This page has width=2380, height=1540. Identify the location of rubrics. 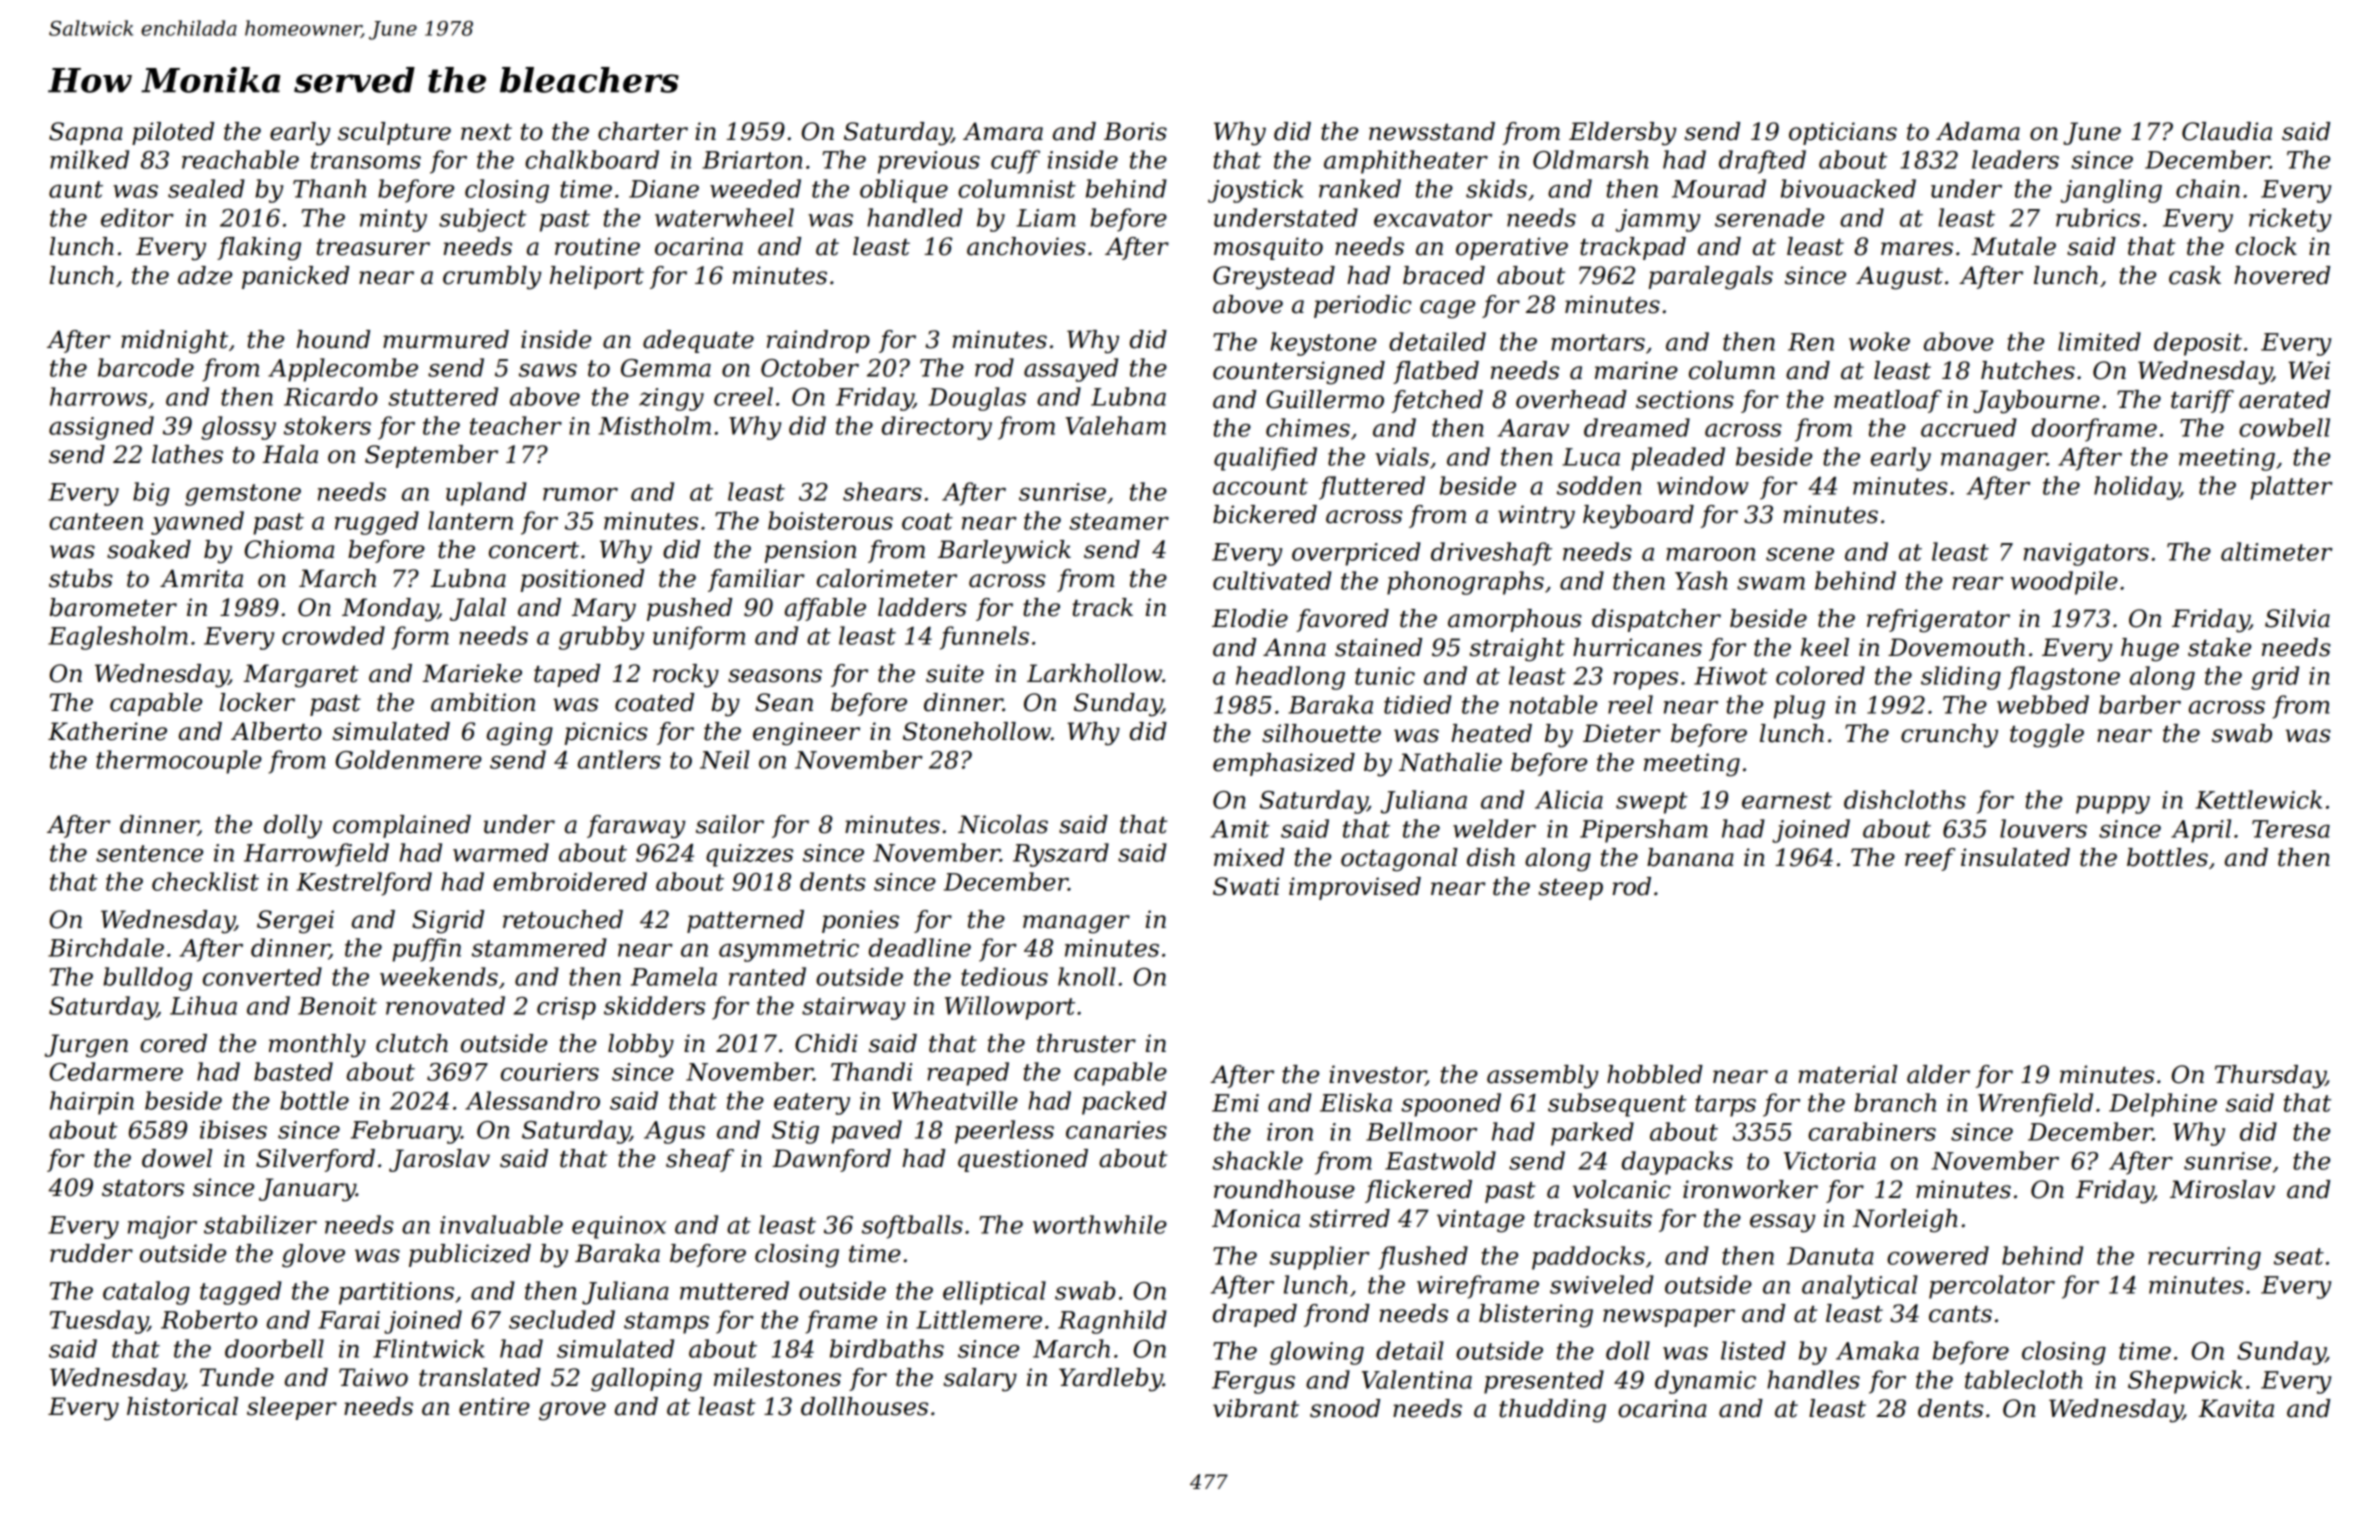
(2098, 217).
